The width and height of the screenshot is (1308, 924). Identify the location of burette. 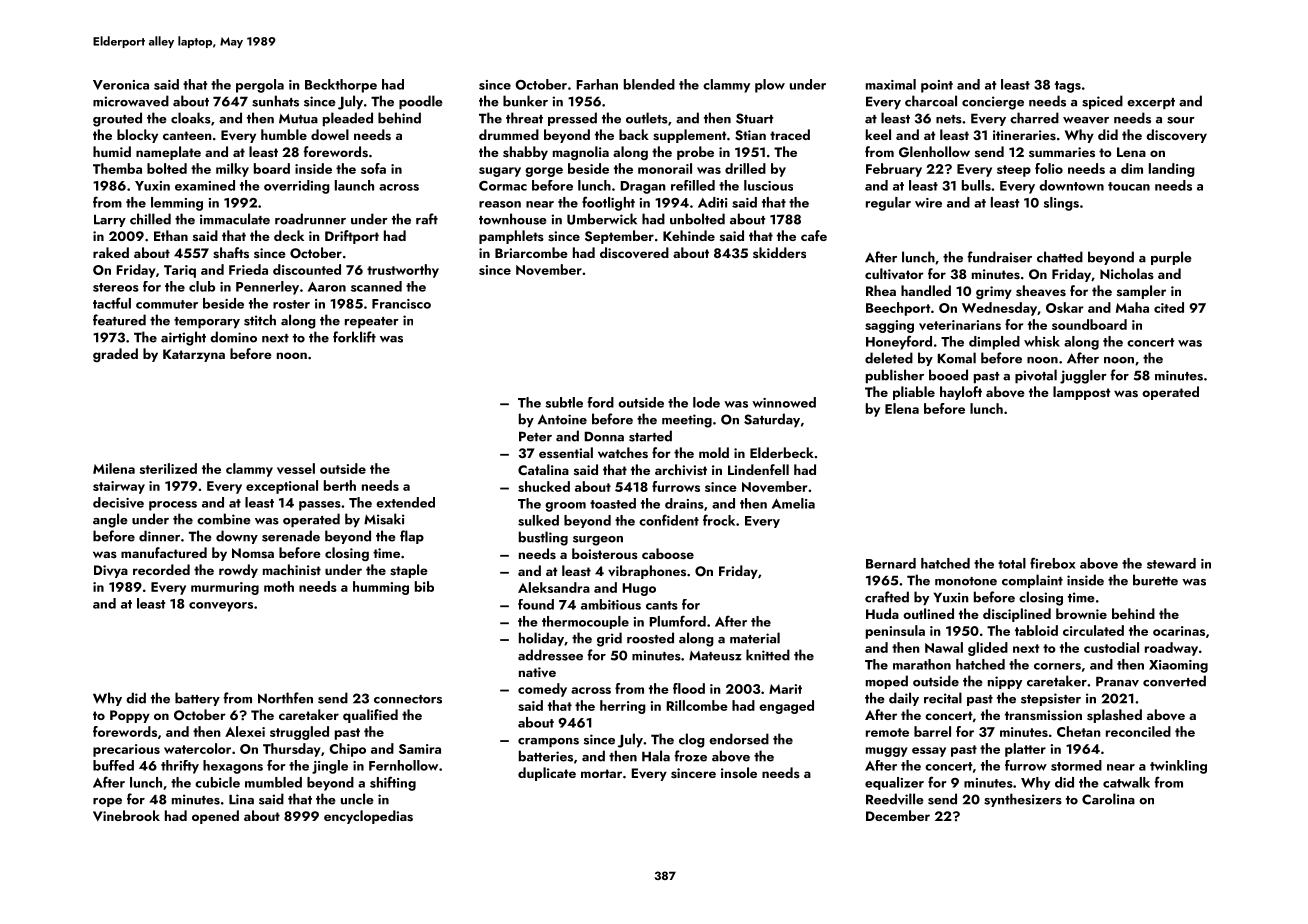
(1155, 580).
